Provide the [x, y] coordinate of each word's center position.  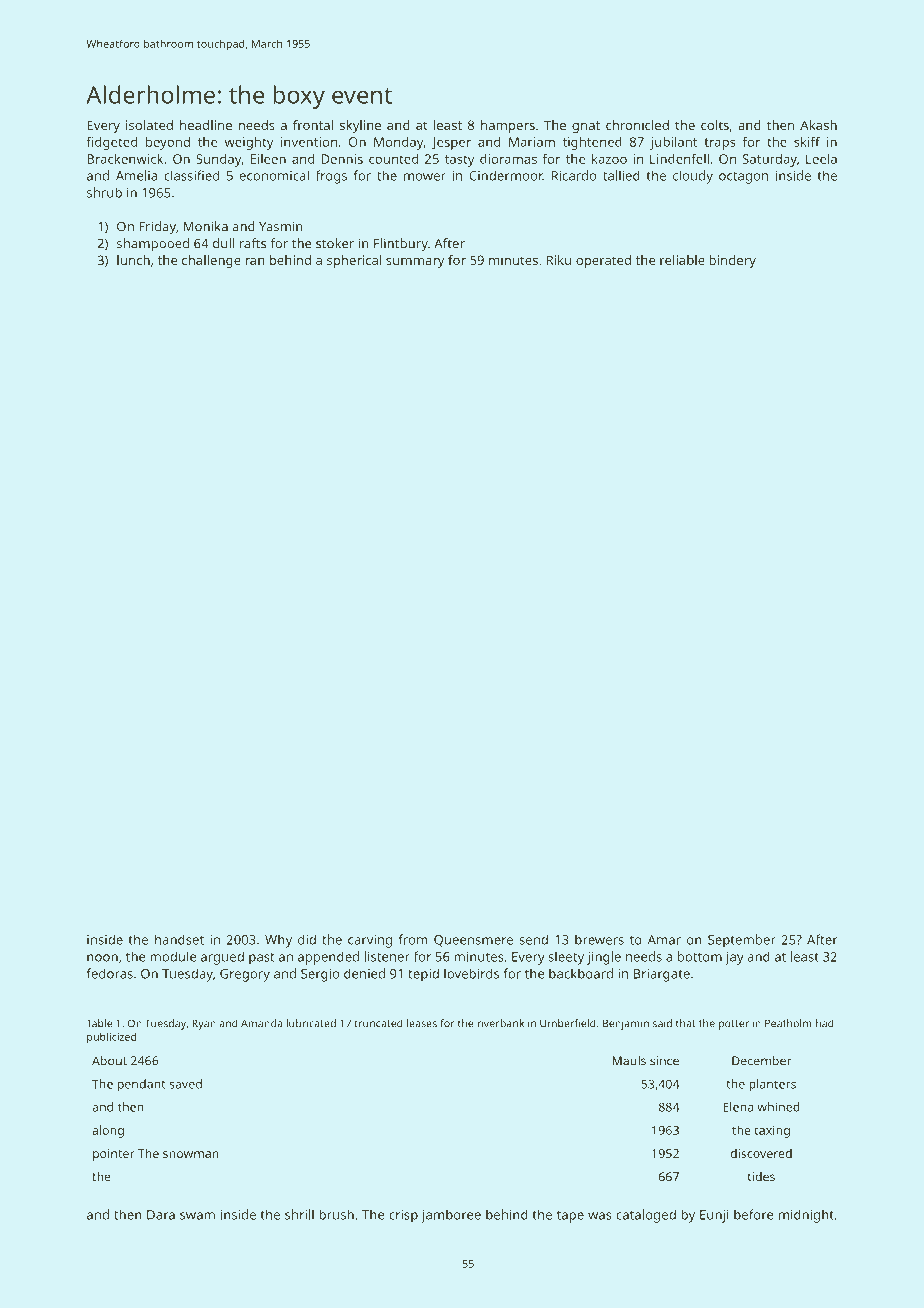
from [413, 939]
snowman [191, 1154]
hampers [508, 126]
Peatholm [788, 1023]
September [742, 941]
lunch [133, 260]
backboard [581, 973]
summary [415, 263]
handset [179, 939]
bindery [732, 261]
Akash [818, 125]
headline [206, 125]
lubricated [311, 1023]
